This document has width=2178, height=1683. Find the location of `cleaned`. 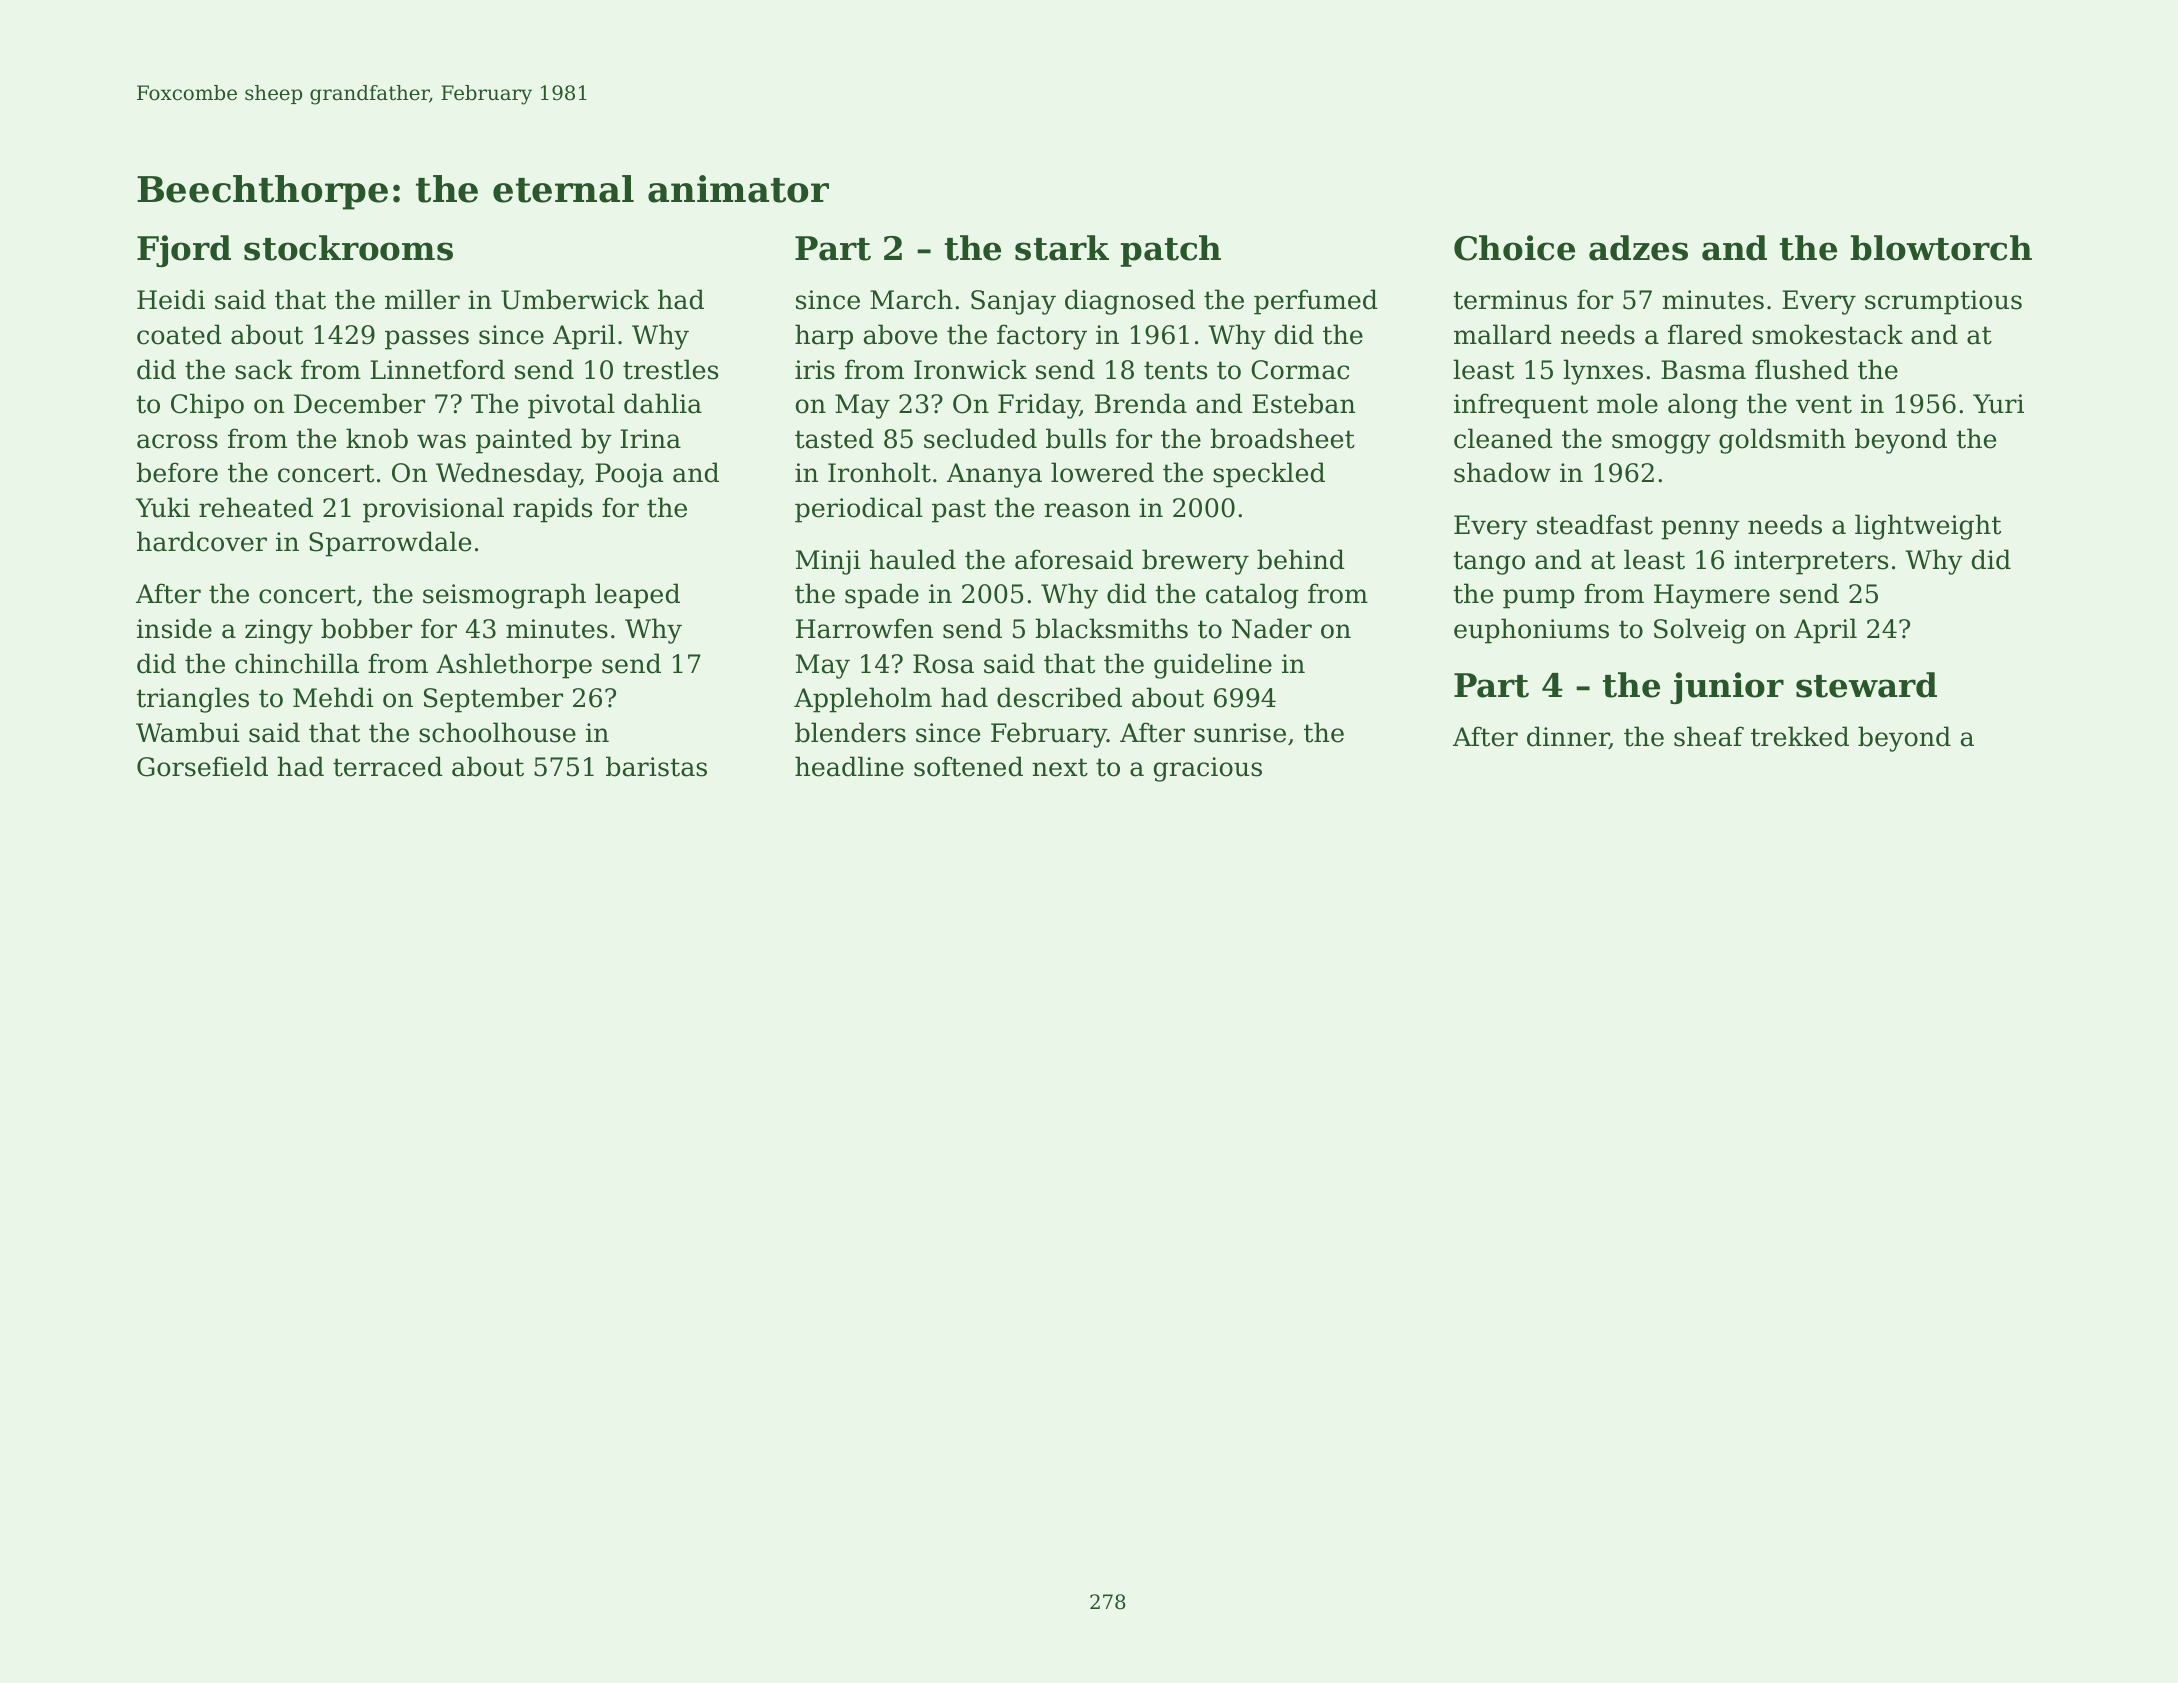

cleaned is located at coordinates (1503, 438).
